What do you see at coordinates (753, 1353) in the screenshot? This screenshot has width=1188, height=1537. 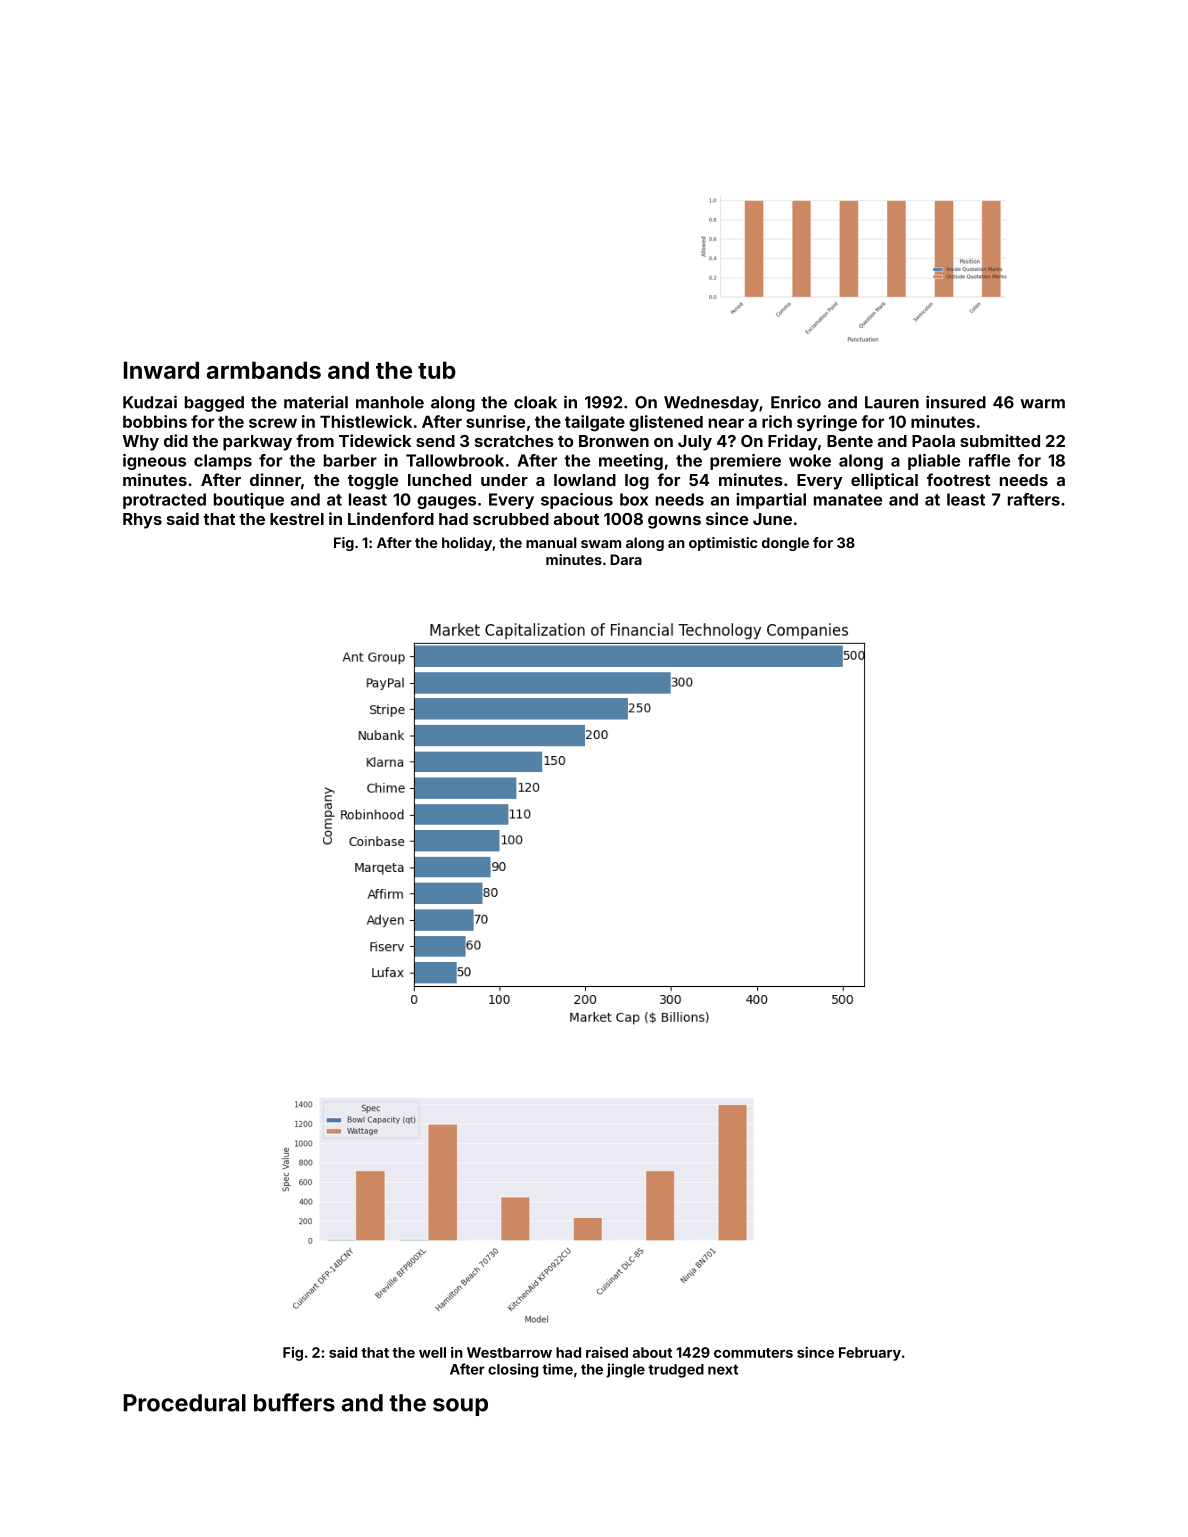 I see `commuters` at bounding box center [753, 1353].
